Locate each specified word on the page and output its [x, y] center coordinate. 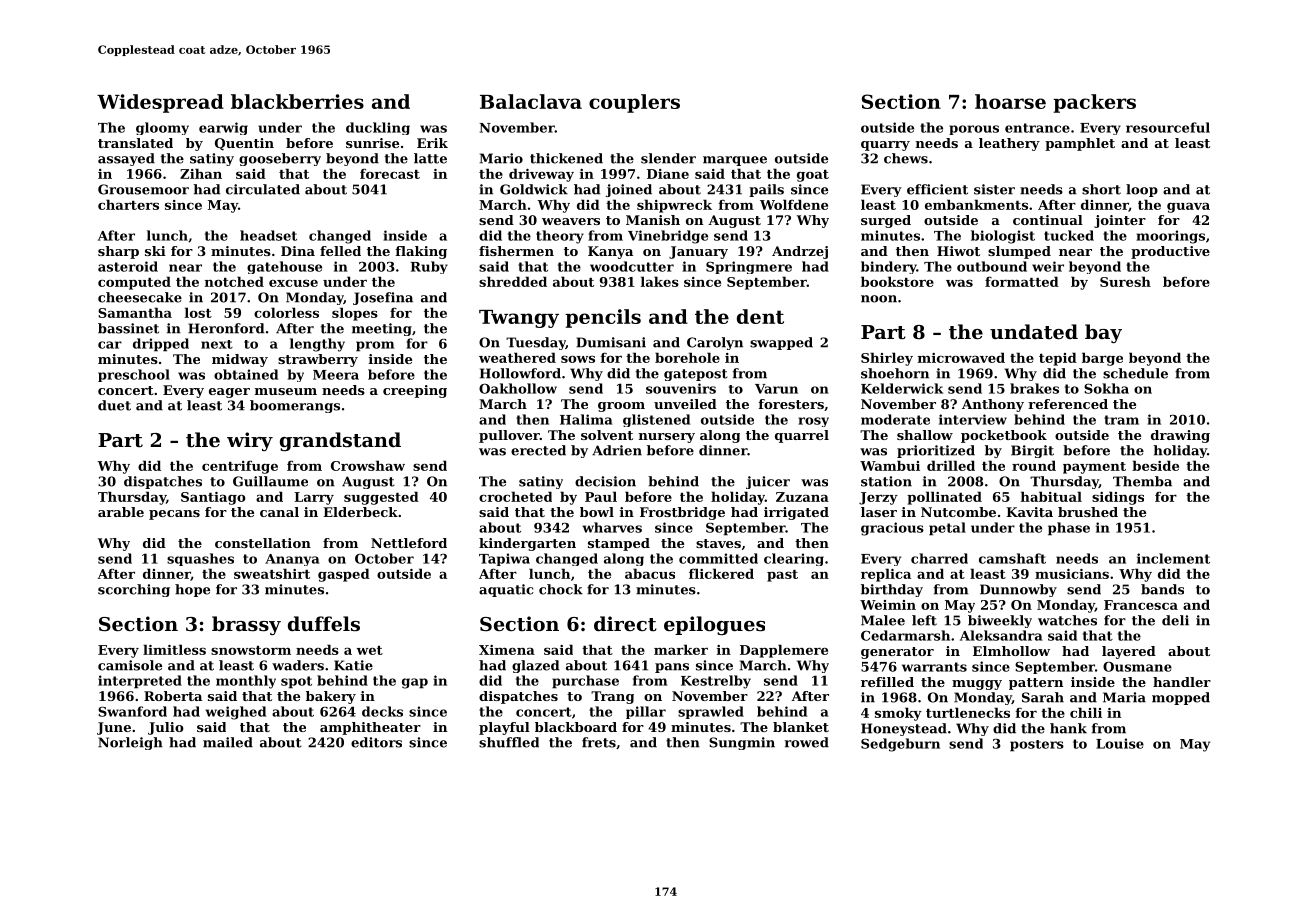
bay [1103, 333]
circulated [263, 189]
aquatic [506, 590]
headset [268, 235]
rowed [807, 742]
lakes [660, 281]
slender [668, 158]
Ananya [292, 560]
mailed [228, 742]
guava [1188, 207]
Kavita [1029, 512]
